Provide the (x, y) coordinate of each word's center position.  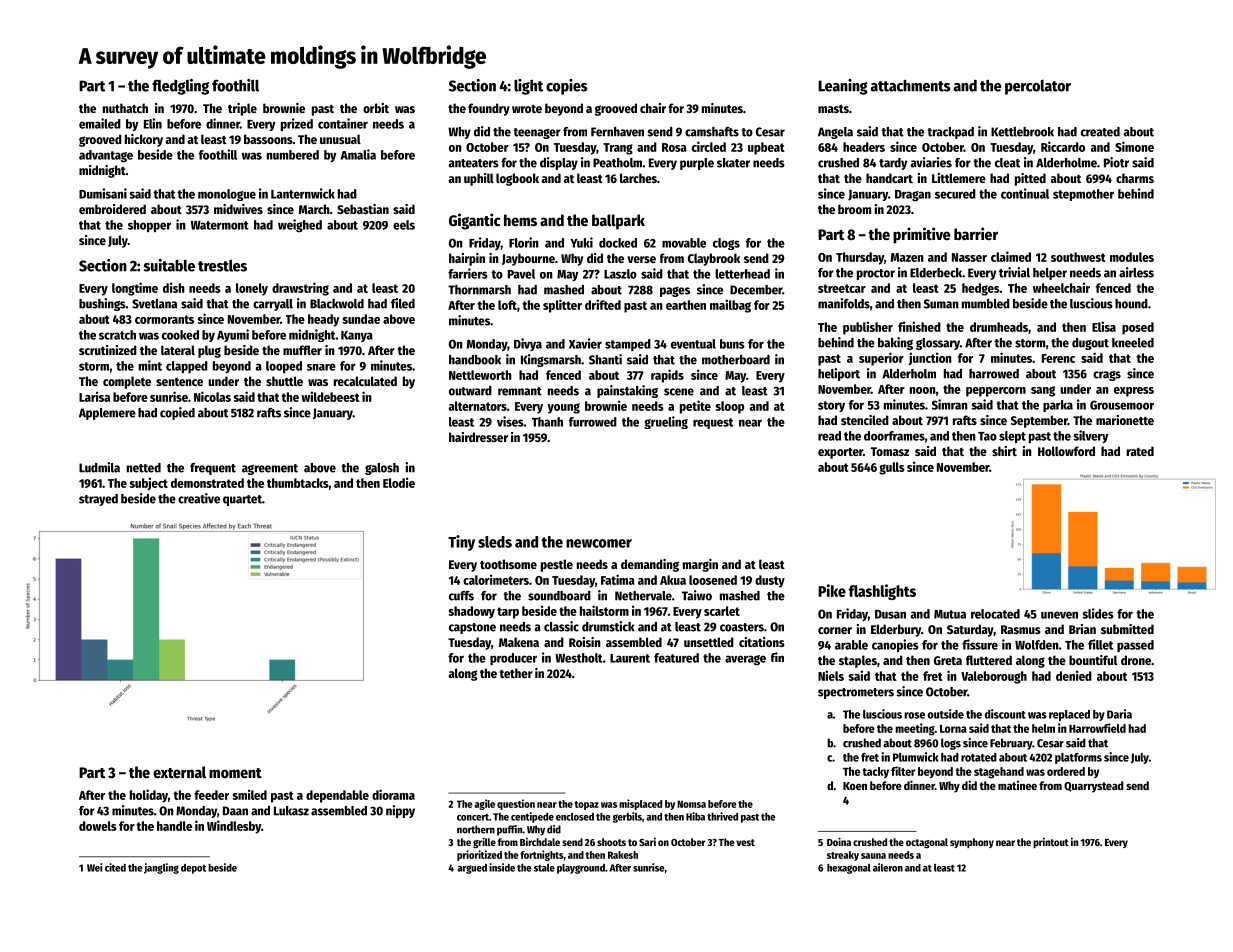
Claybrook (714, 259)
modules (1132, 257)
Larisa (94, 396)
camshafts (712, 132)
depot (193, 869)
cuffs (461, 596)
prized (297, 124)
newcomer (599, 543)
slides (1098, 613)
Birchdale (540, 842)
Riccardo (1063, 146)
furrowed (593, 422)
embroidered (112, 209)
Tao (987, 436)
